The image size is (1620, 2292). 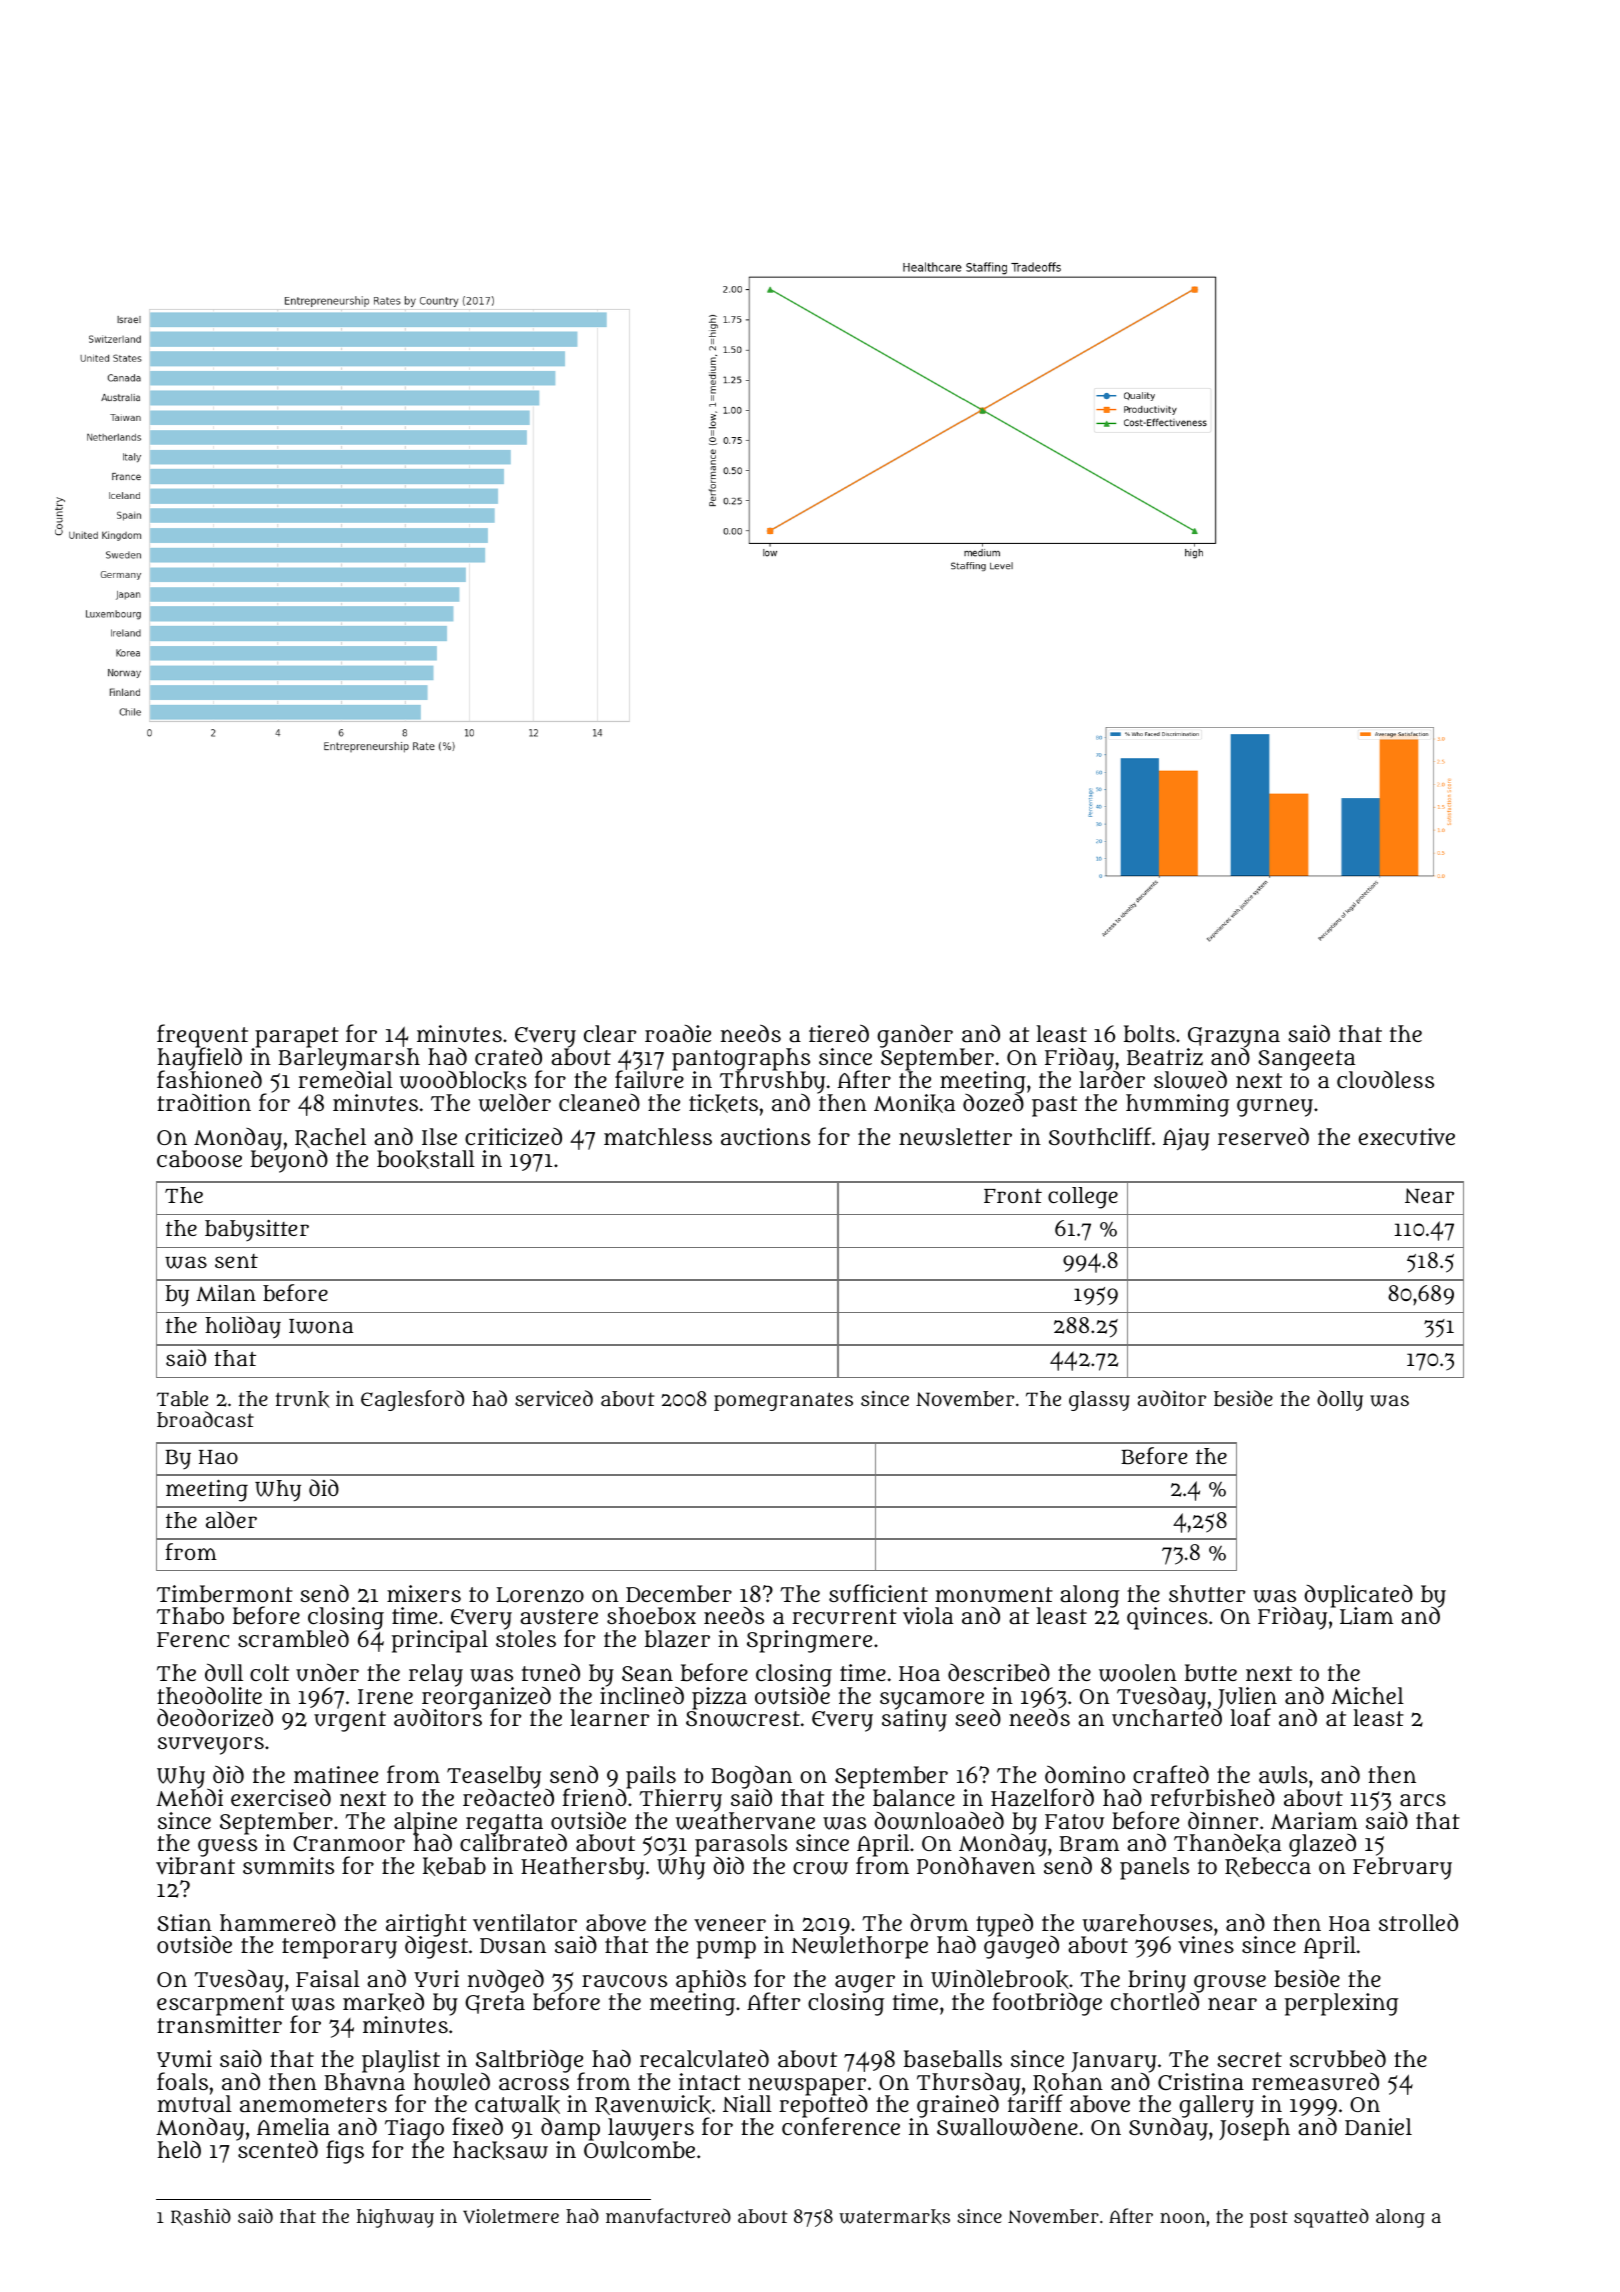 What do you see at coordinates (202, 1036) in the document?
I see `frequent` at bounding box center [202, 1036].
